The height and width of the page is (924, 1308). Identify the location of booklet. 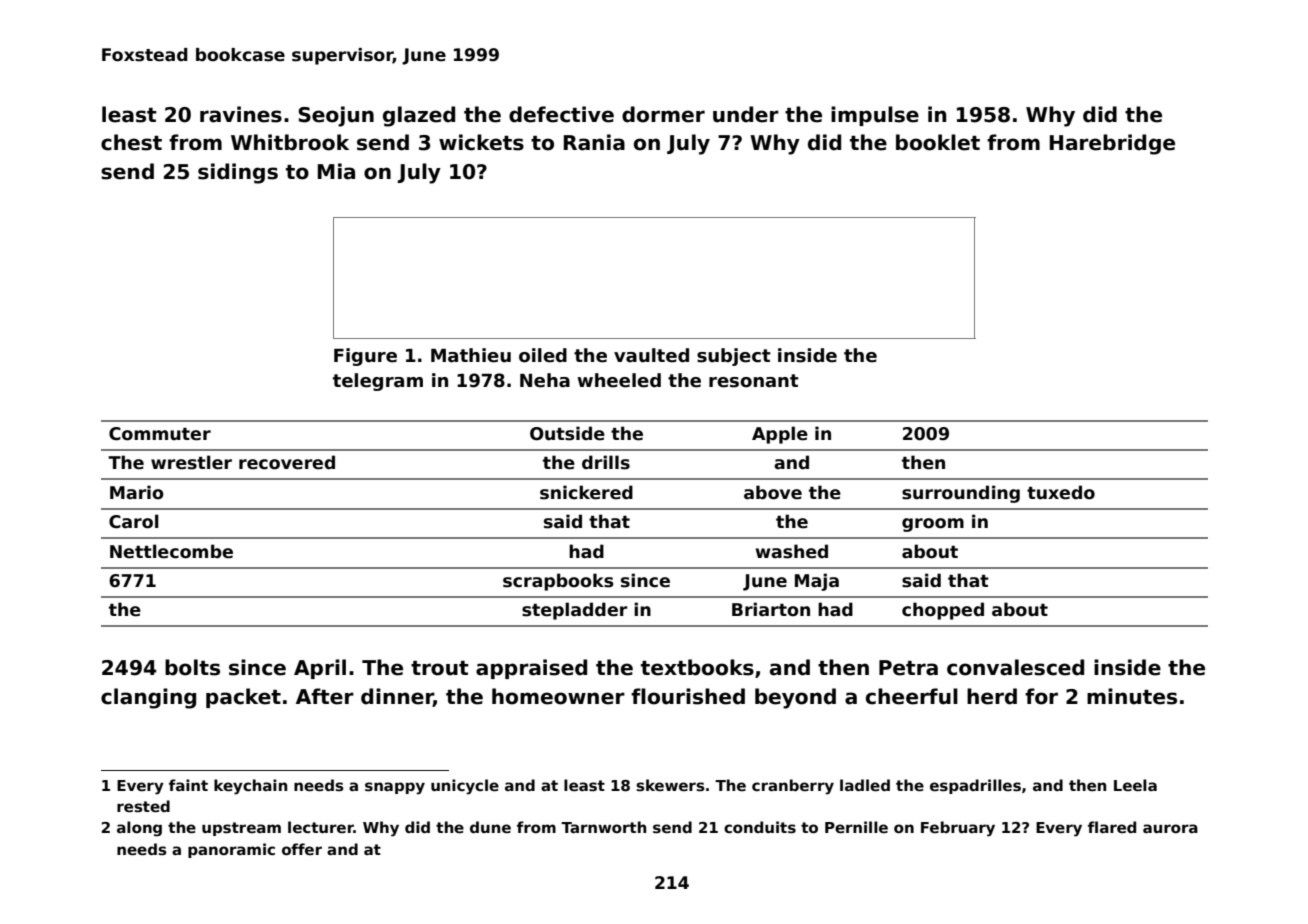
(938, 142).
